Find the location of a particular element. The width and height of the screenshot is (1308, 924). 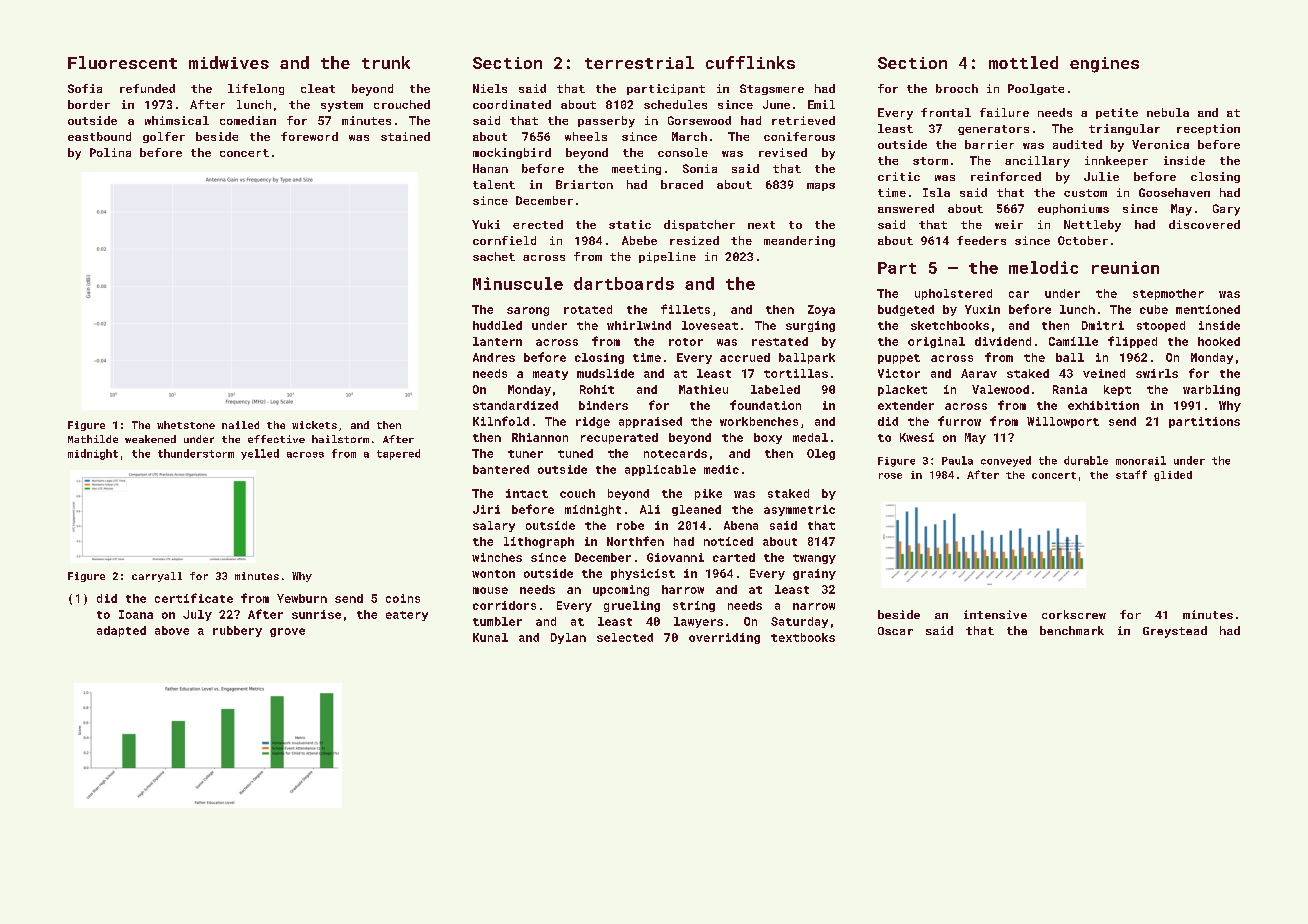

engines is located at coordinates (1104, 65).
